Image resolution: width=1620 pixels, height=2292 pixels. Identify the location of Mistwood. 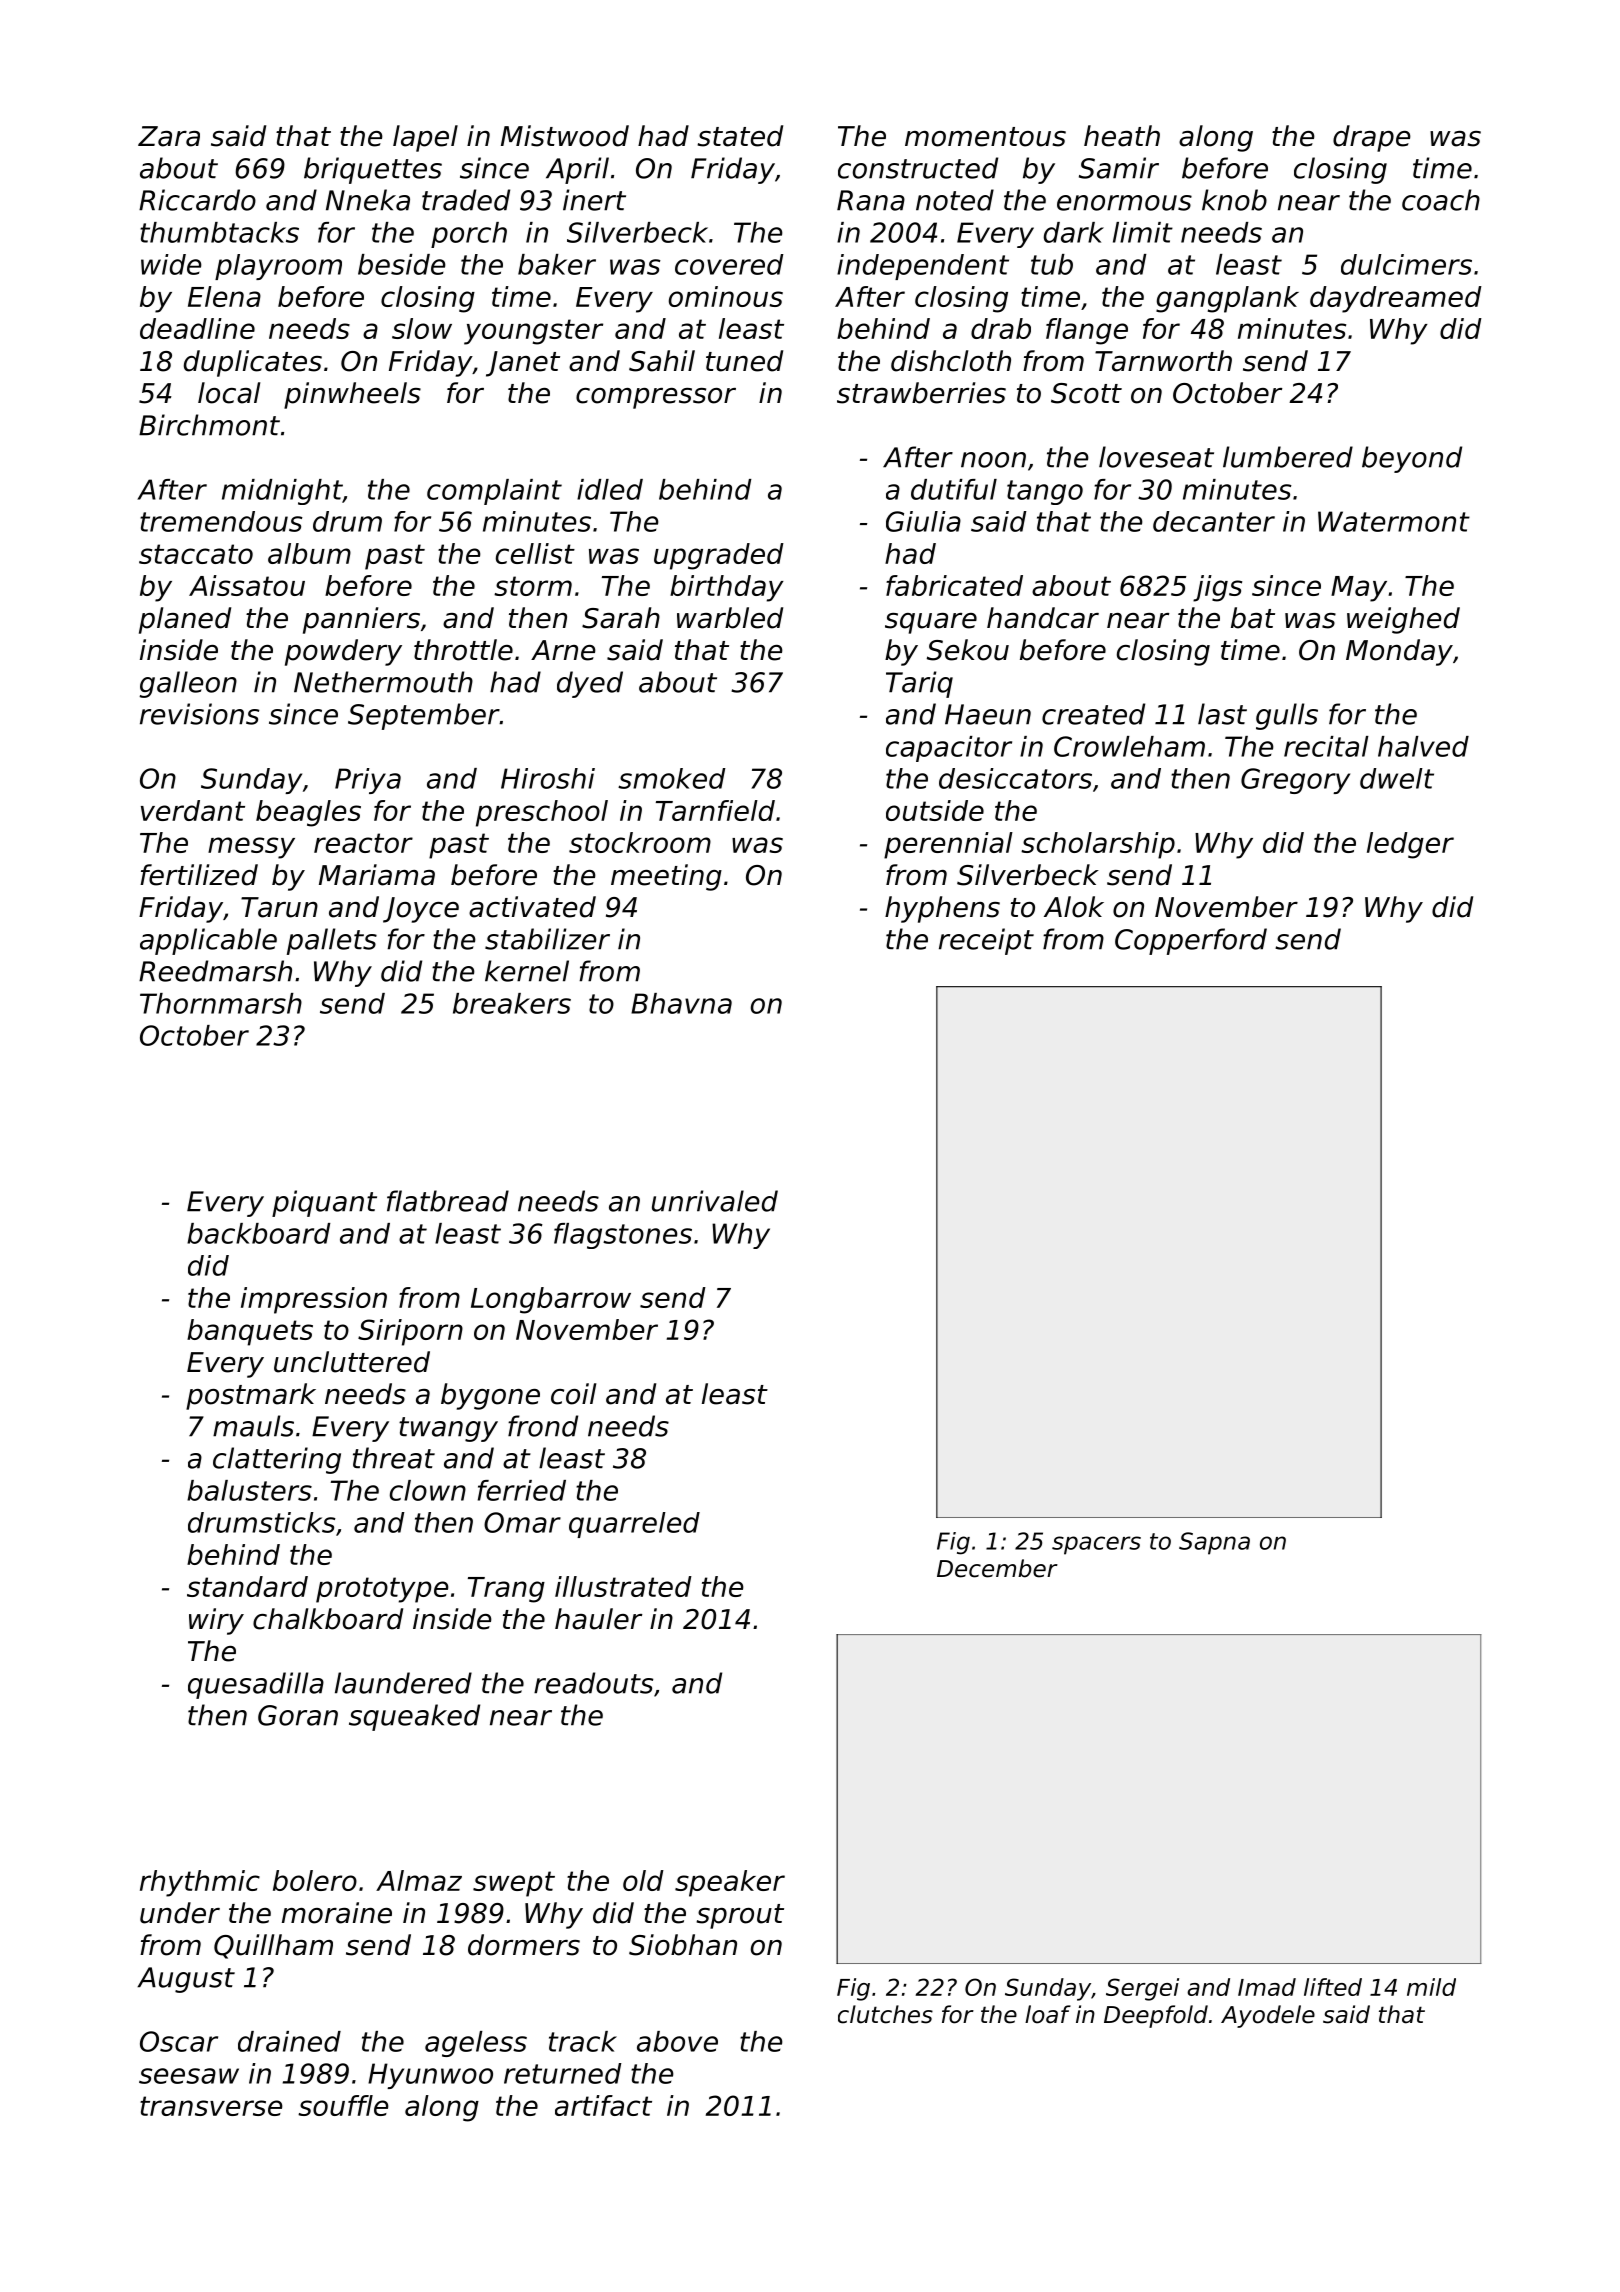
(565, 136).
